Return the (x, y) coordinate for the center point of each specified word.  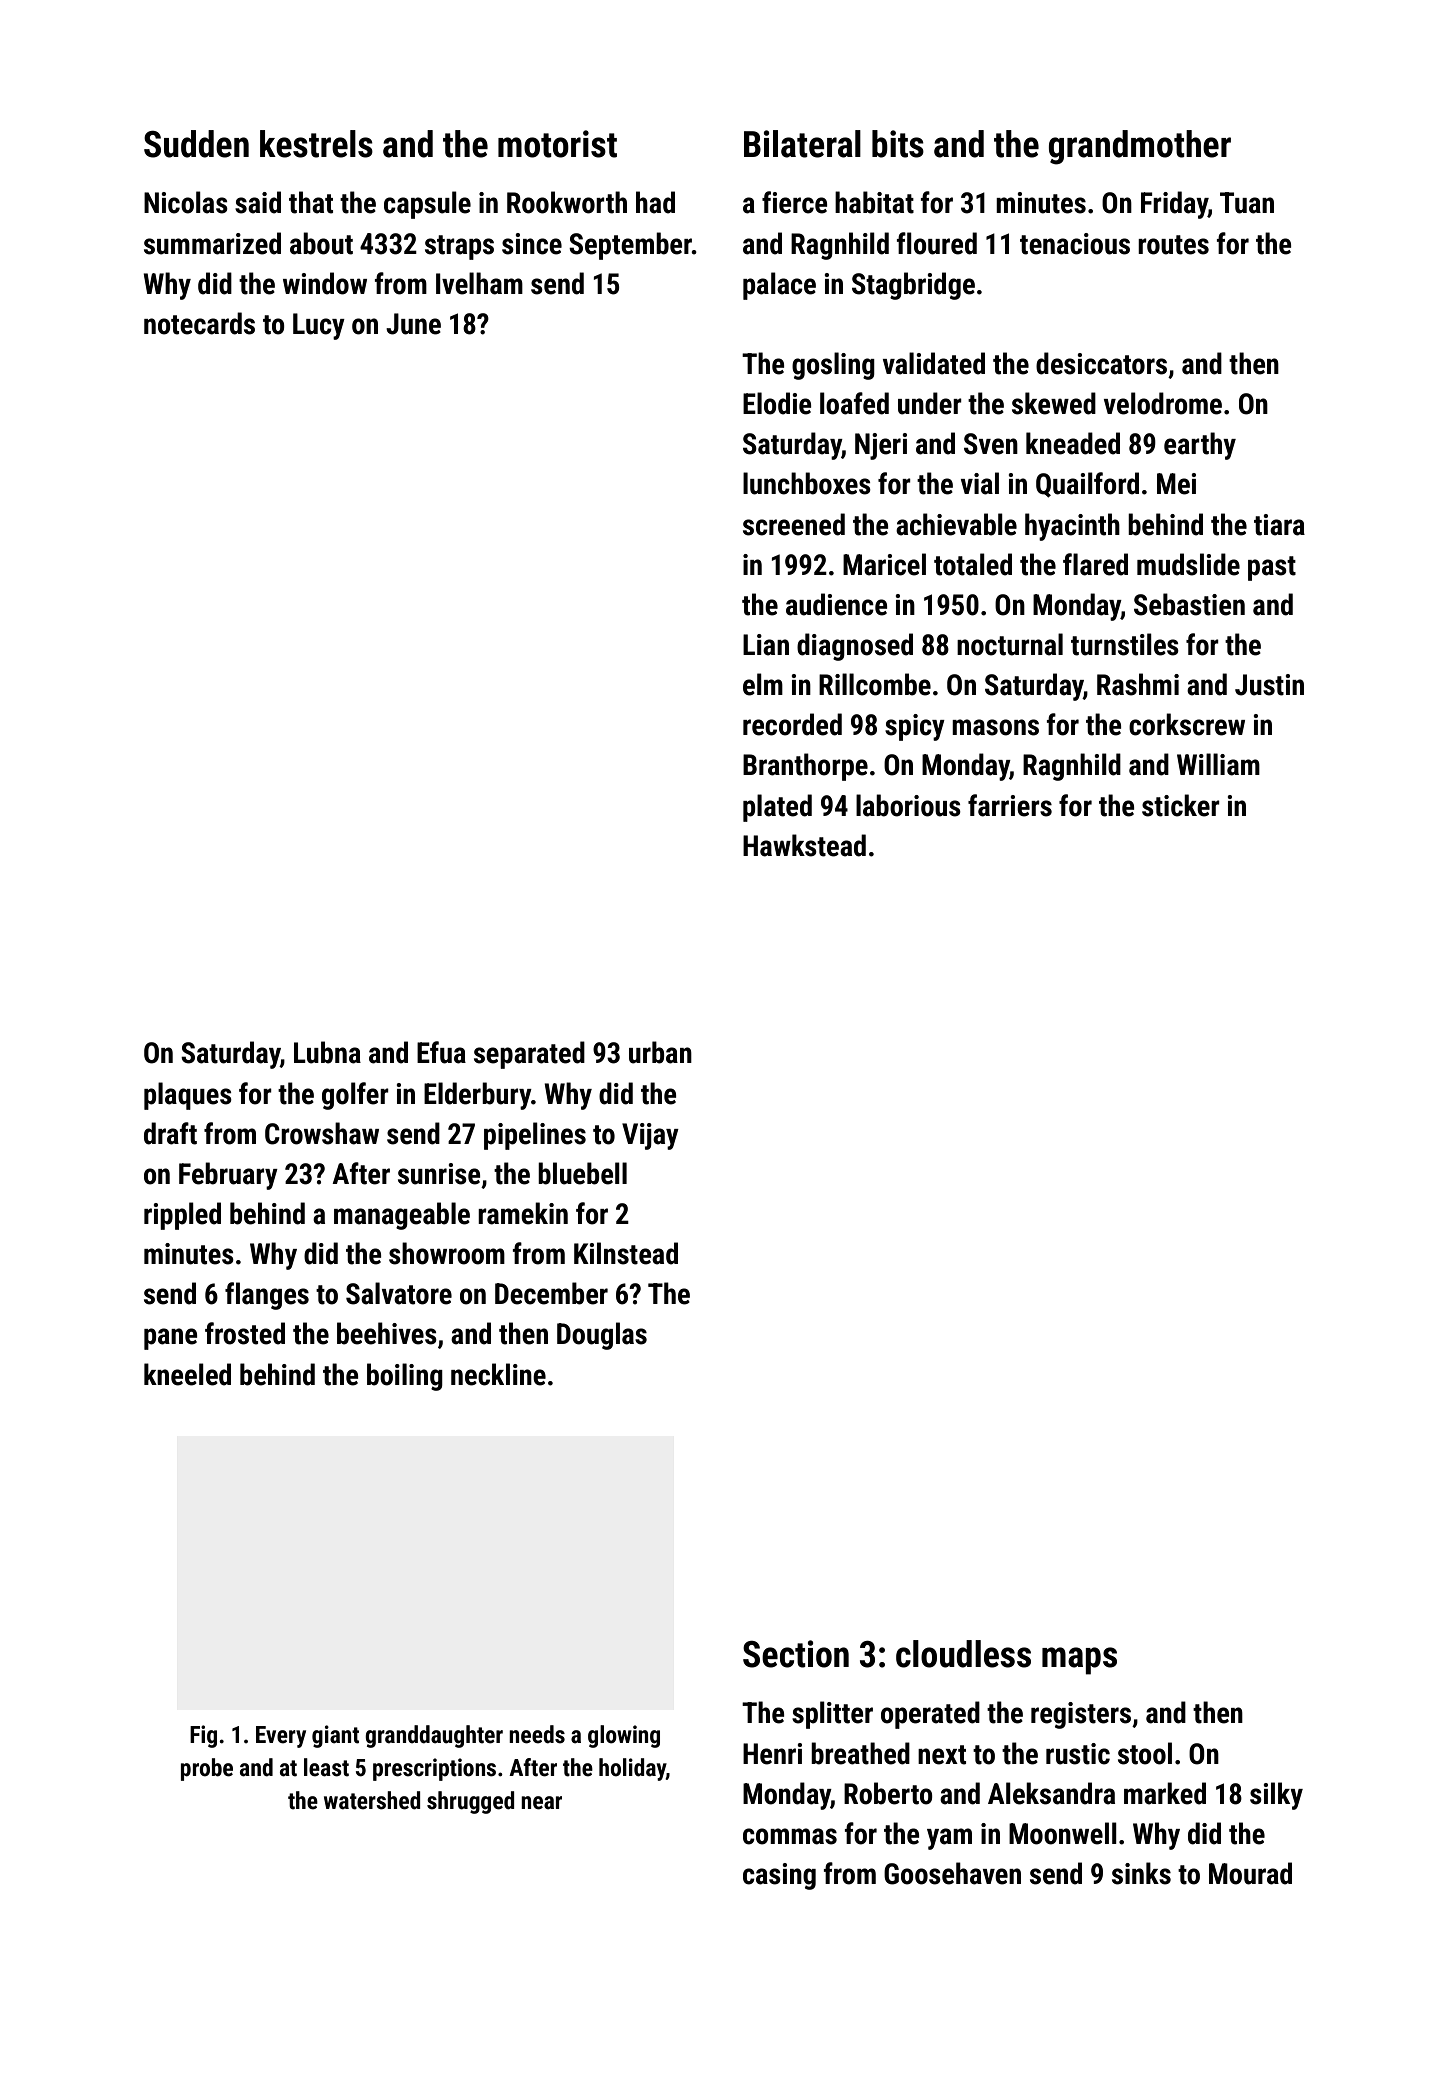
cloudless (963, 1654)
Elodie (777, 403)
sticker (1181, 805)
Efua (441, 1052)
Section (796, 1654)
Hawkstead (804, 845)
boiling (405, 1377)
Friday (1174, 205)
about (321, 243)
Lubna (327, 1052)
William (1218, 764)
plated (777, 808)
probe (207, 1769)
